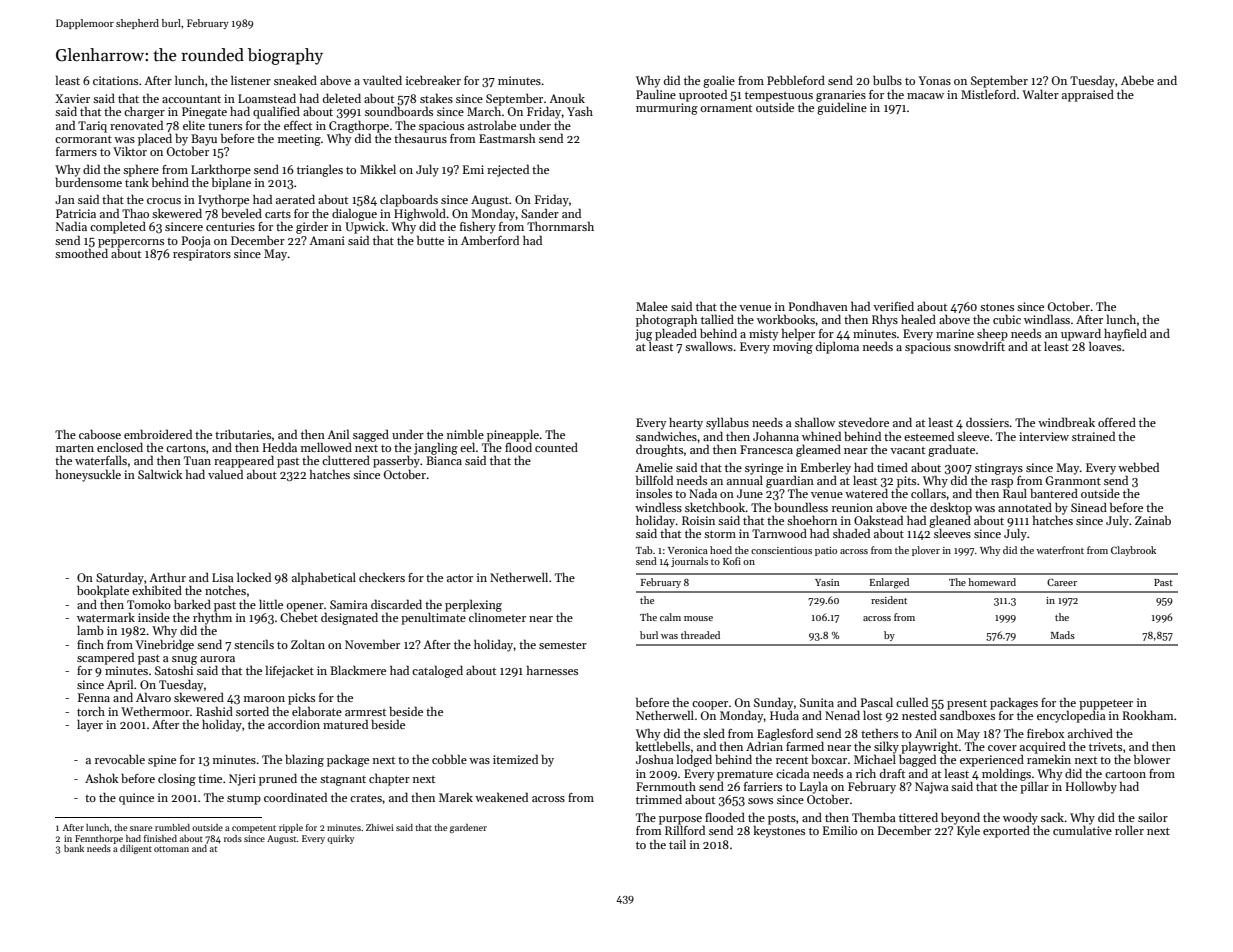  Describe the element at coordinates (879, 733) in the page. I see `tethers` at that location.
